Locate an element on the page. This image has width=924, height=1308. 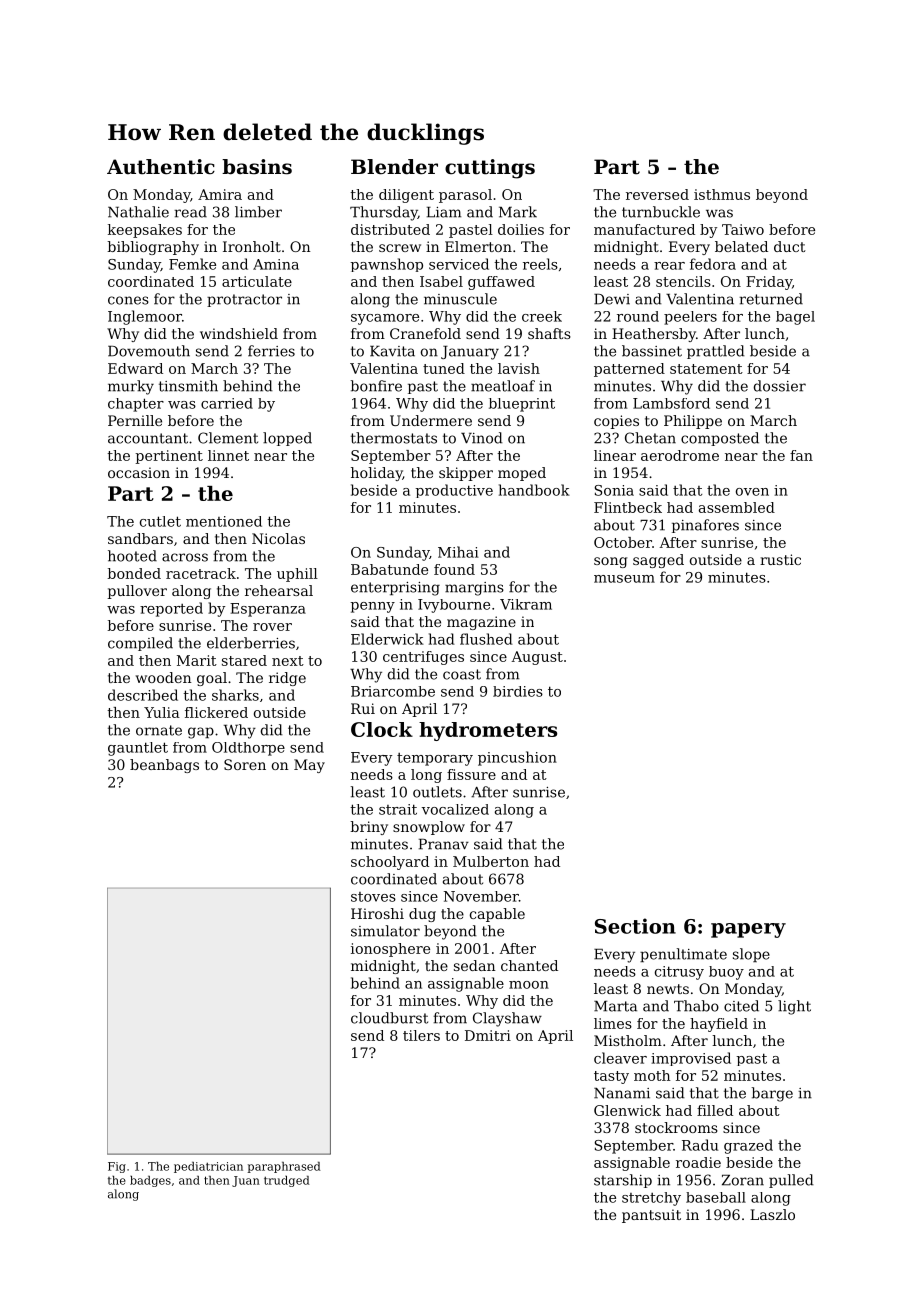
temporary is located at coordinates (435, 759).
